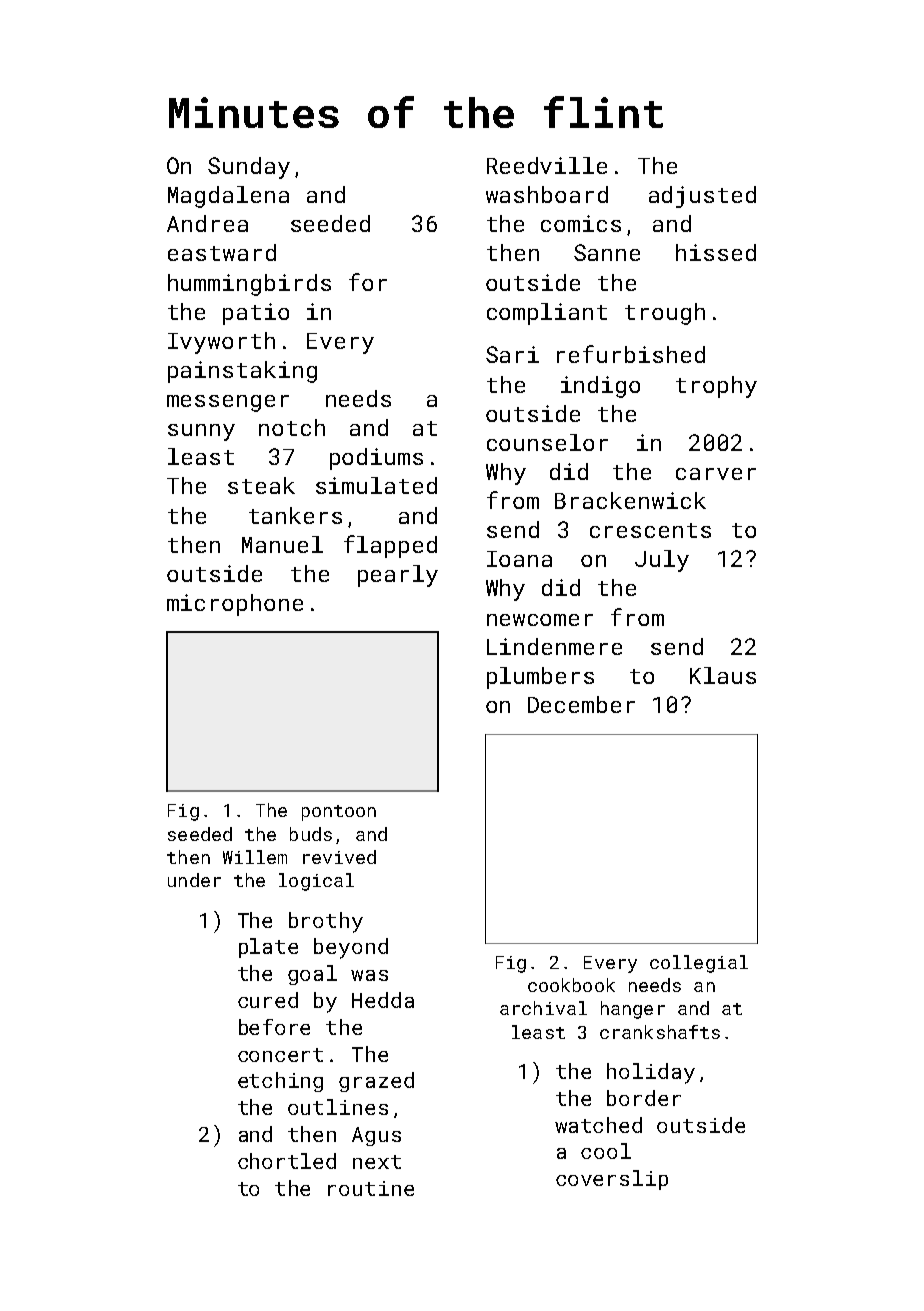  Describe the element at coordinates (581, 704) in the screenshot. I see `December` at that location.
